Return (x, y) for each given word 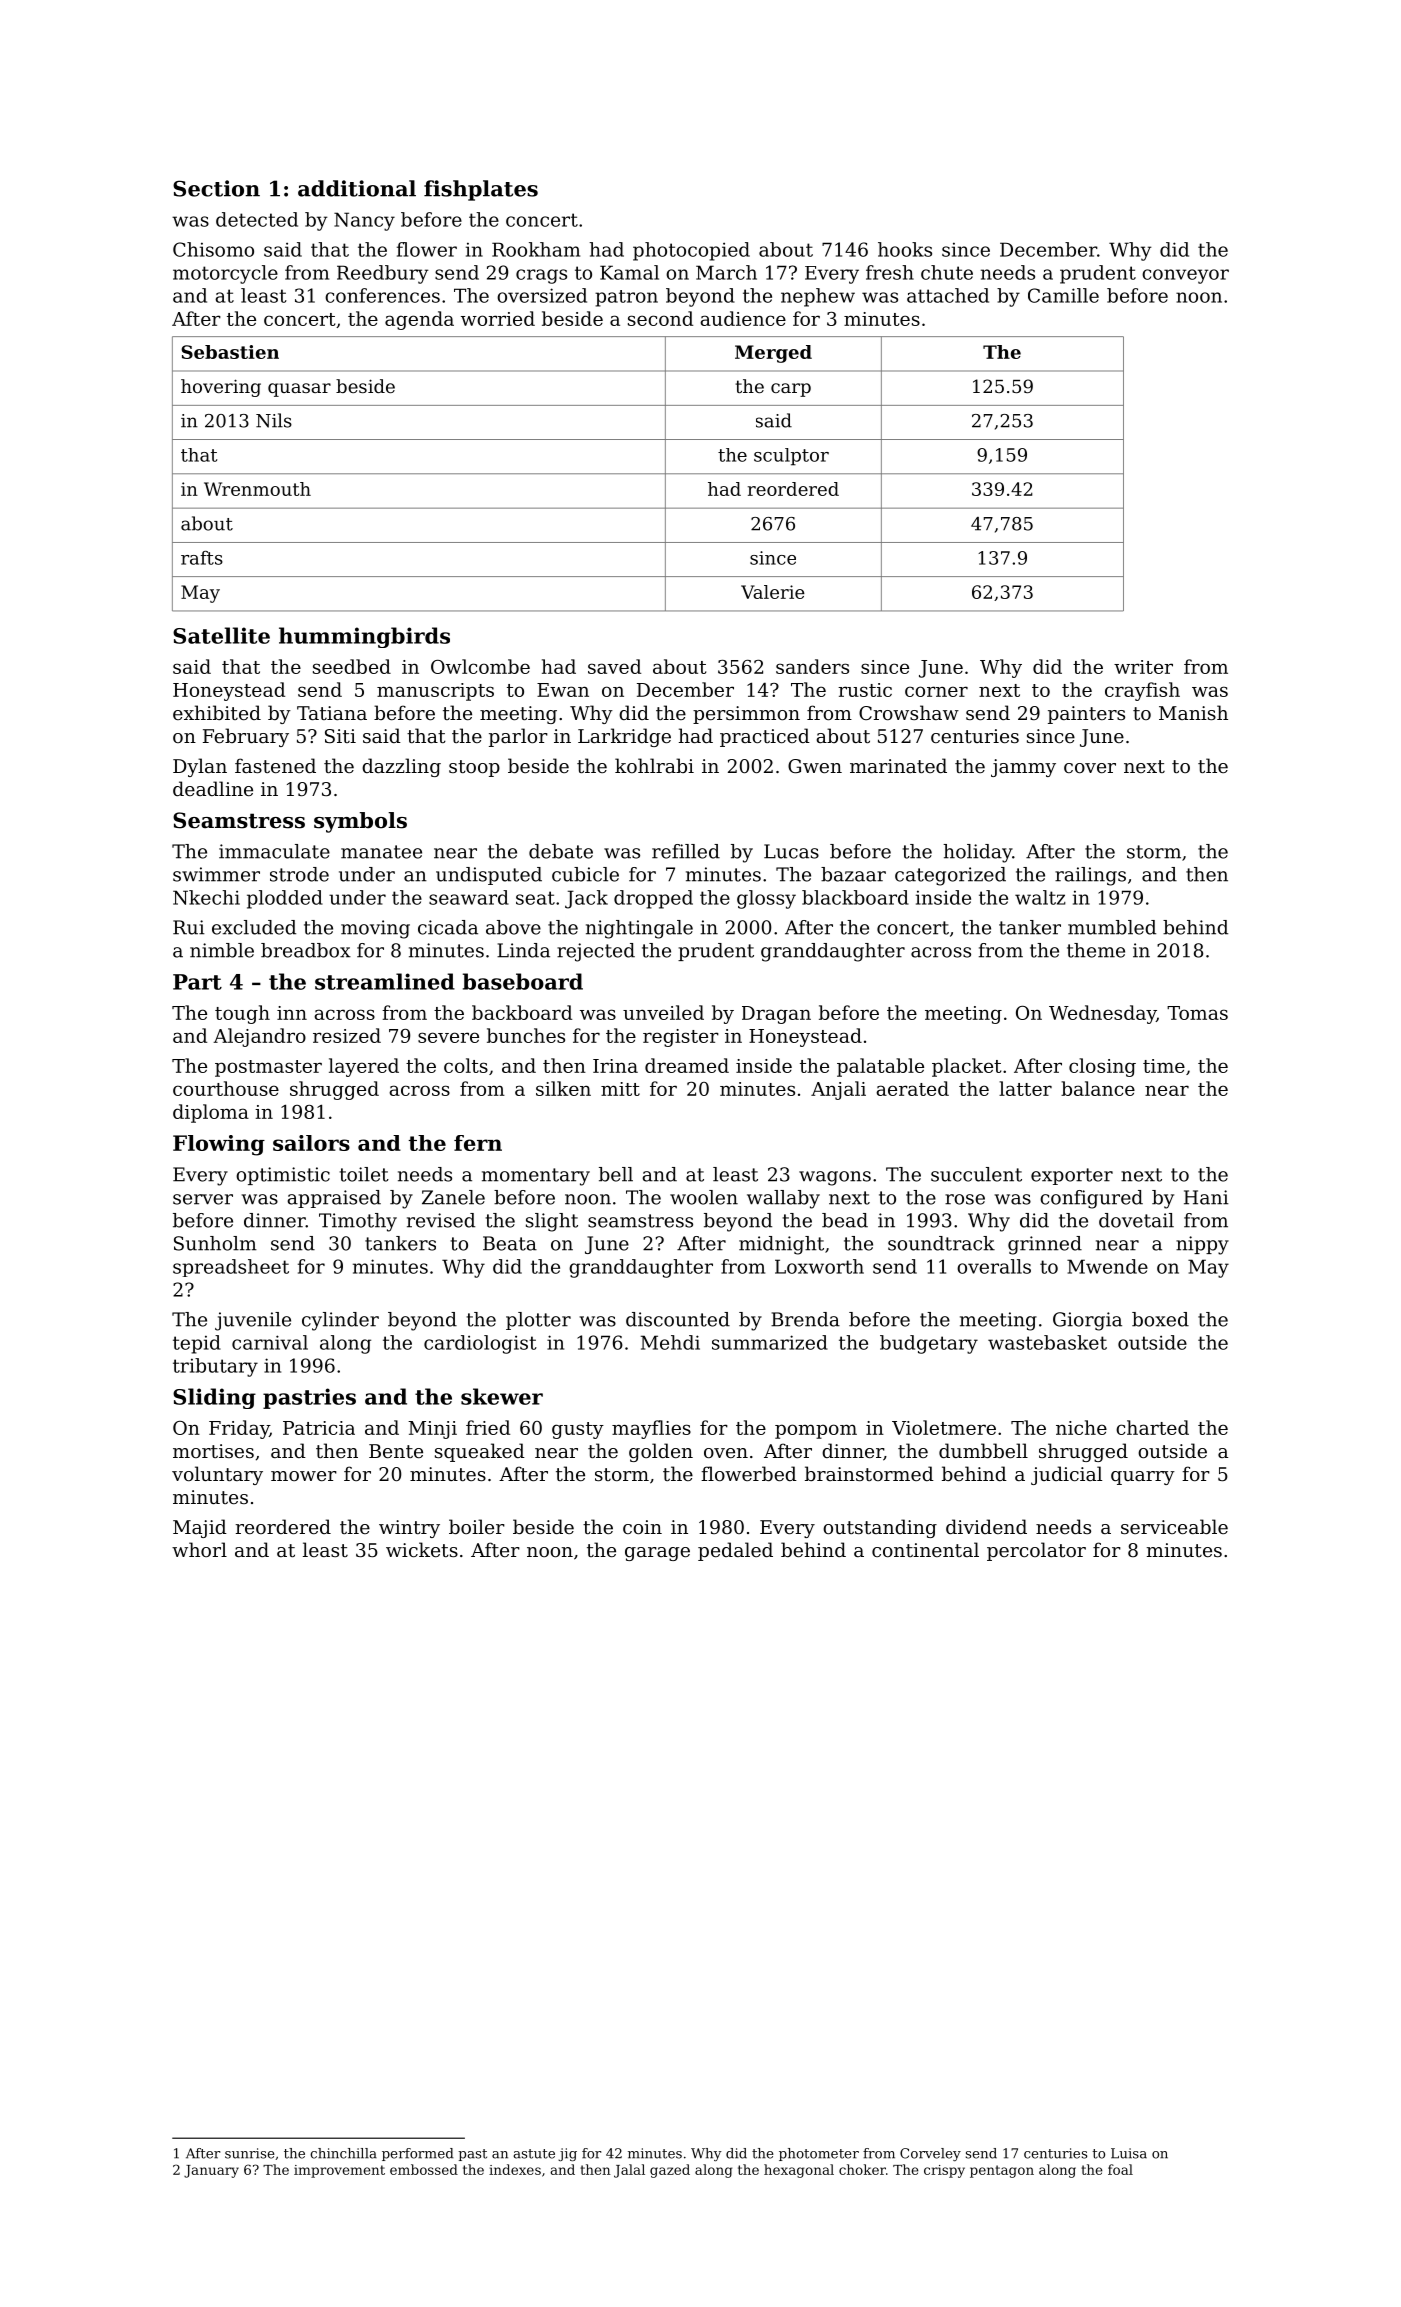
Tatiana (332, 713)
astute (534, 2154)
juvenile (253, 1321)
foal (1120, 2169)
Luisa (1129, 2153)
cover (1090, 768)
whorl (199, 1549)
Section (216, 188)
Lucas (791, 851)
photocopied (691, 251)
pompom (816, 1431)
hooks (905, 249)
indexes (515, 2169)
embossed (424, 2169)
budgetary (929, 1344)
